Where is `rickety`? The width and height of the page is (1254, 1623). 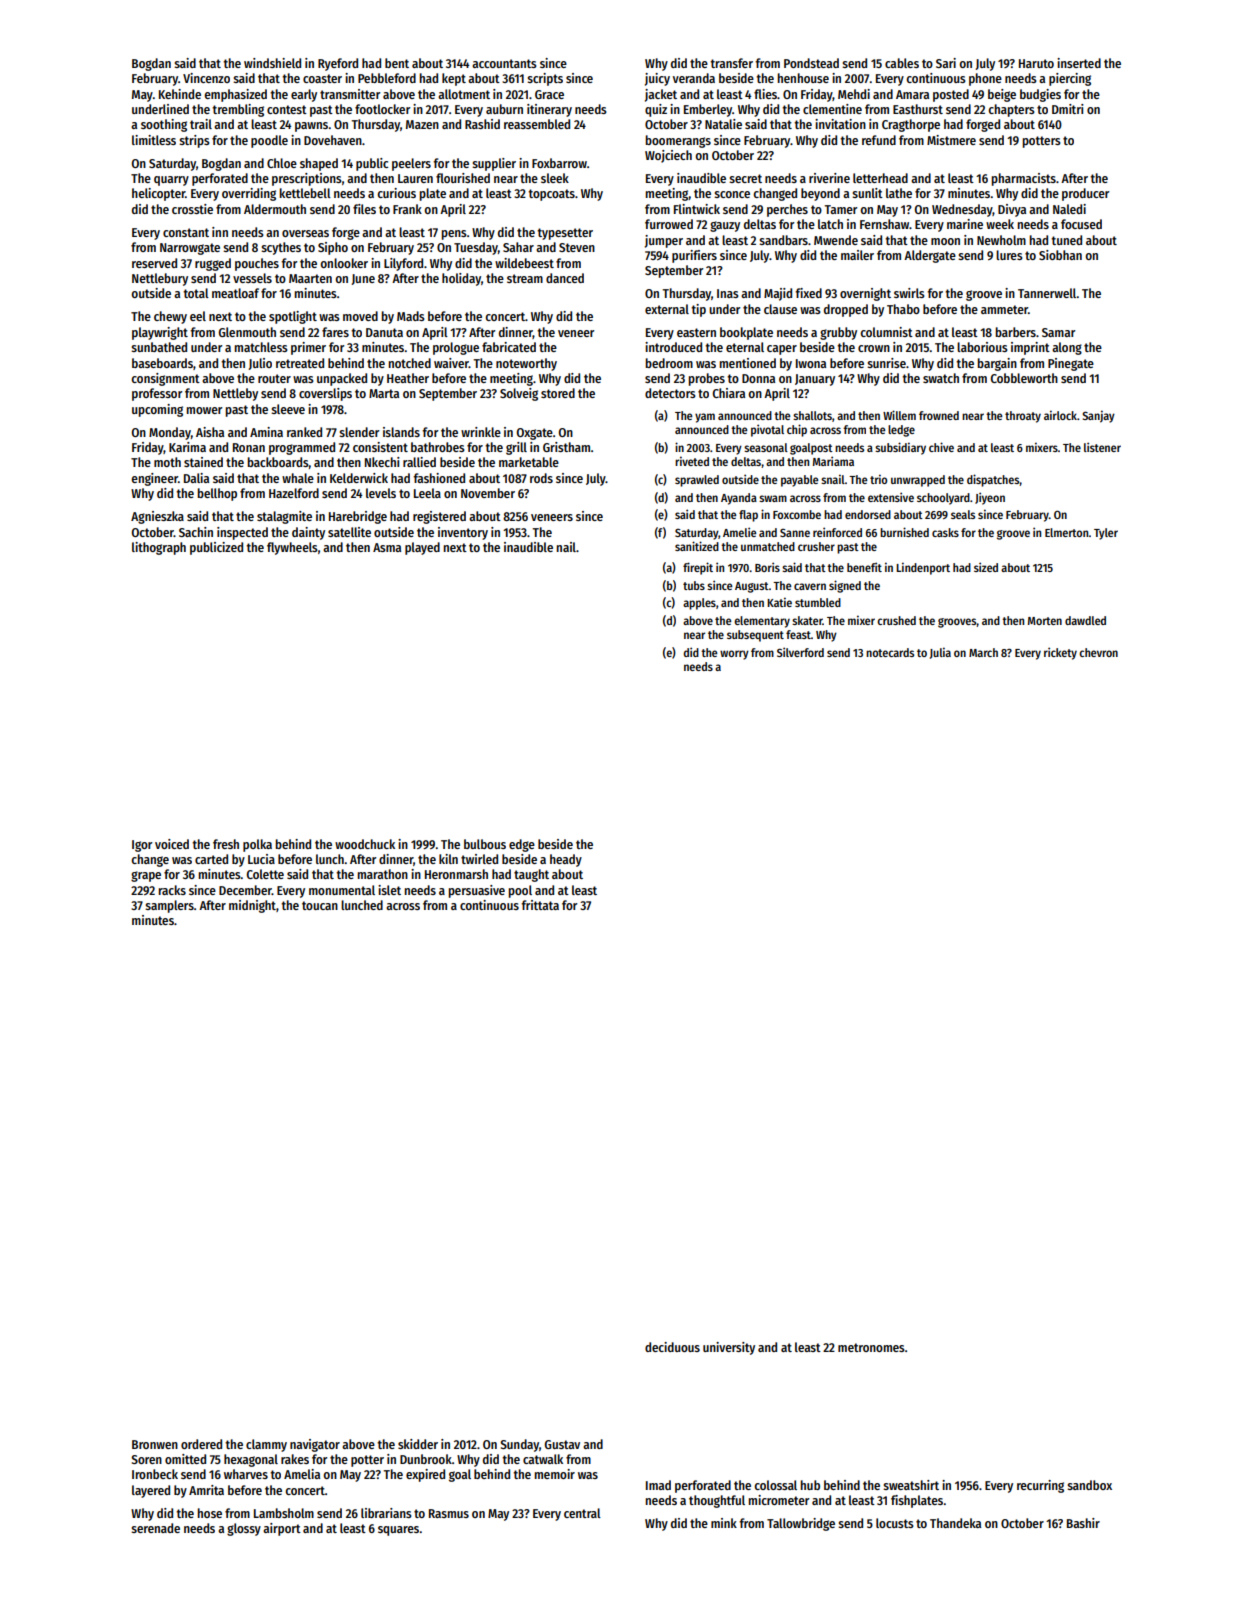 rickety is located at coordinates (1060, 653).
